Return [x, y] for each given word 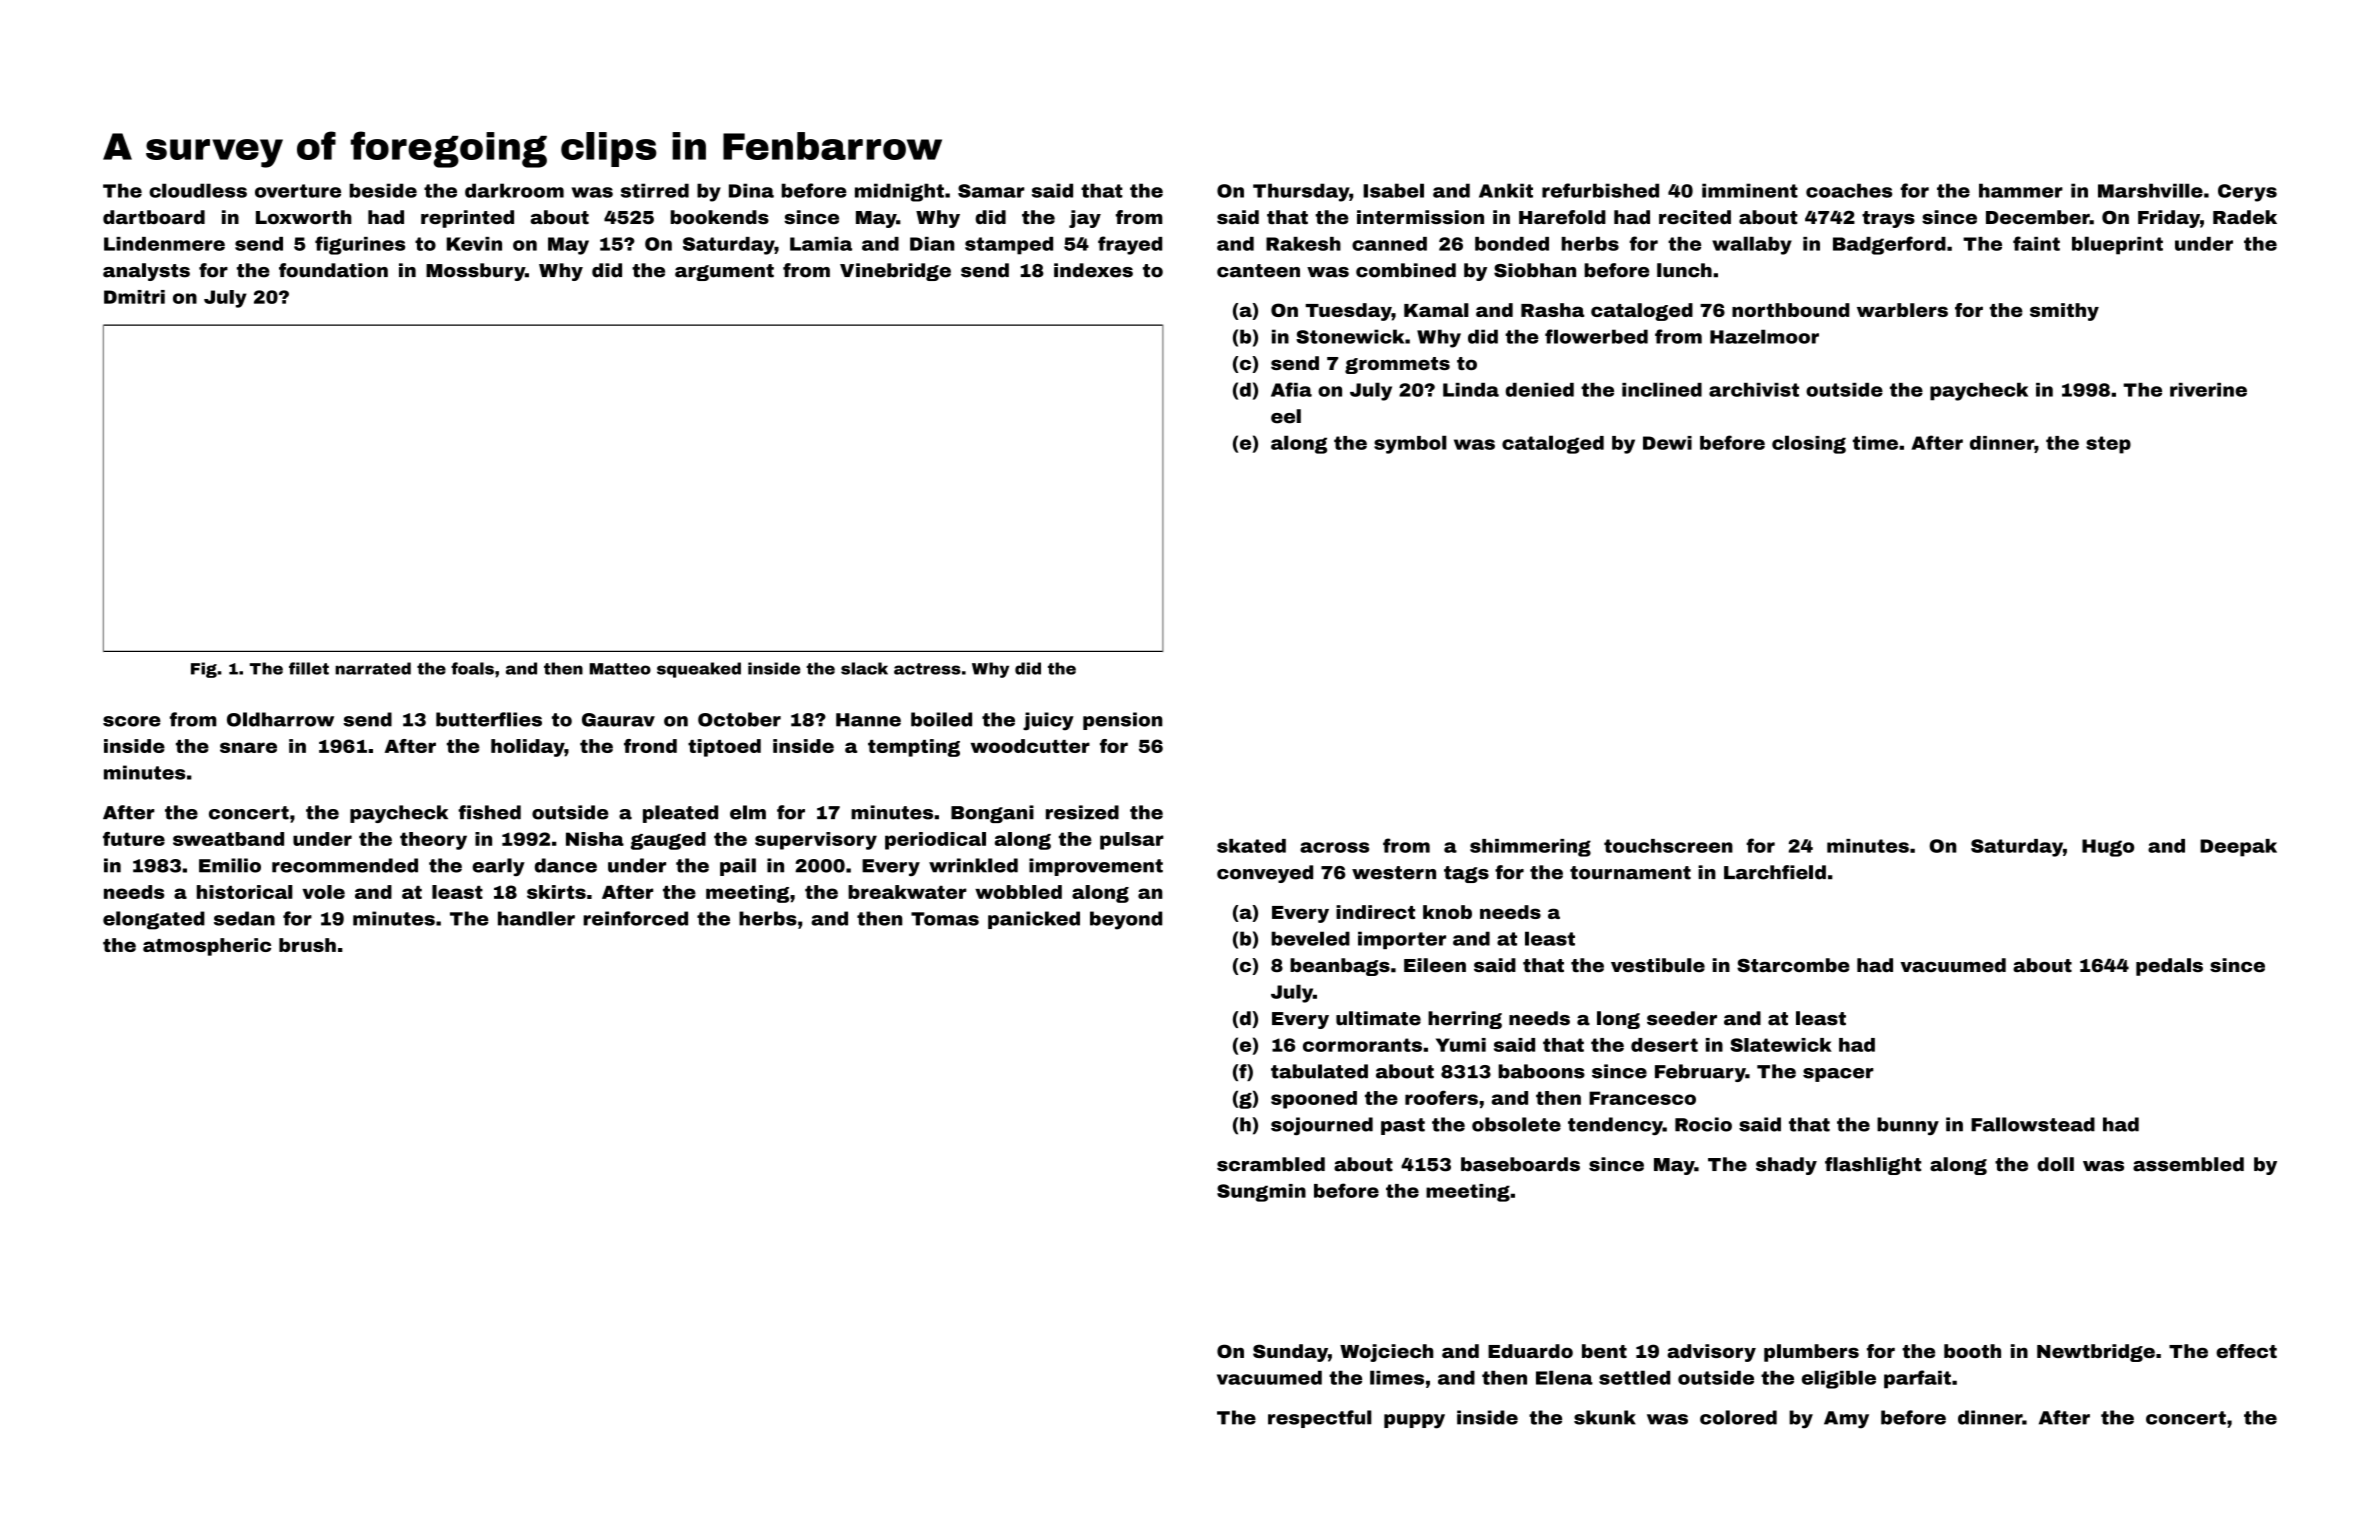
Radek [2245, 217]
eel [1286, 416]
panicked [1034, 920]
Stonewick [1350, 336]
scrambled [1271, 1164]
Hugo [2108, 848]
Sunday [1290, 1353]
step [2108, 445]
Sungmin [1261, 1193]
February [1700, 1073]
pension [1122, 721]
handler [536, 918]
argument [724, 272]
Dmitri [134, 297]
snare [248, 747]
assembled [2188, 1164]
